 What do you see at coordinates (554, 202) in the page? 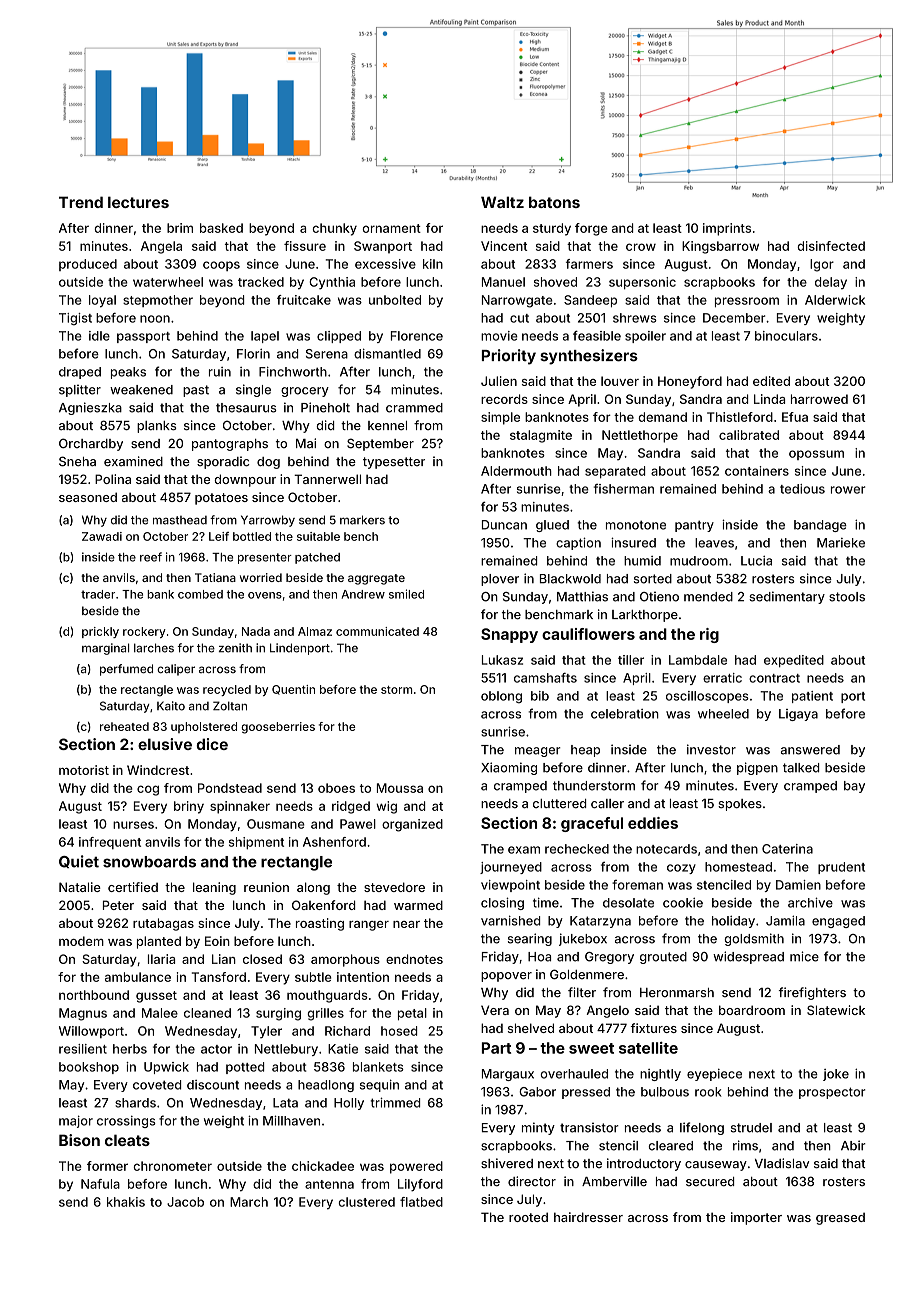
I see `batons` at bounding box center [554, 202].
